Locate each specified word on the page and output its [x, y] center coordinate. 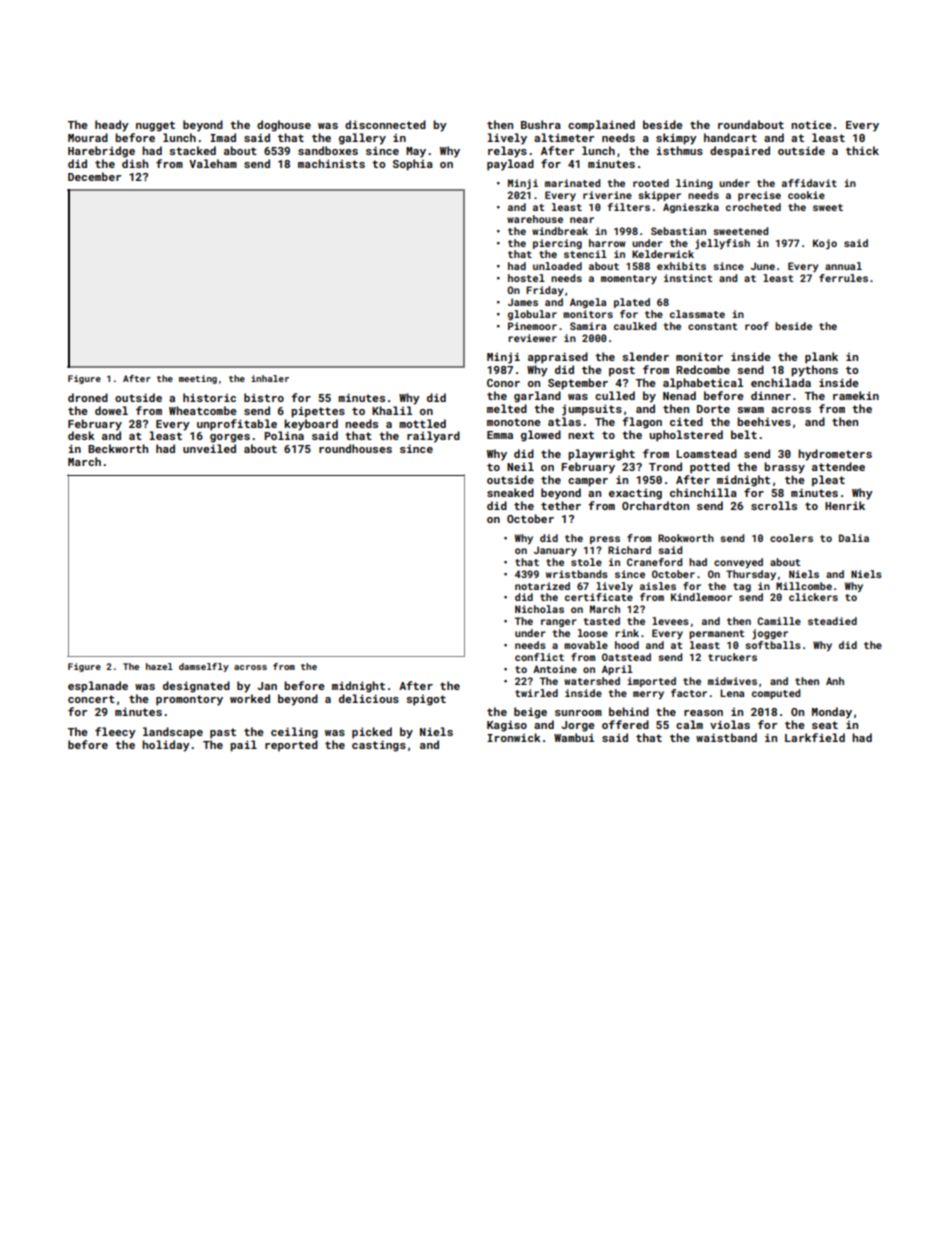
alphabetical [703, 384]
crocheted [753, 207]
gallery [362, 139]
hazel [159, 666]
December [94, 176]
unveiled [209, 448]
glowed [541, 436]
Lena [732, 693]
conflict [539, 657]
